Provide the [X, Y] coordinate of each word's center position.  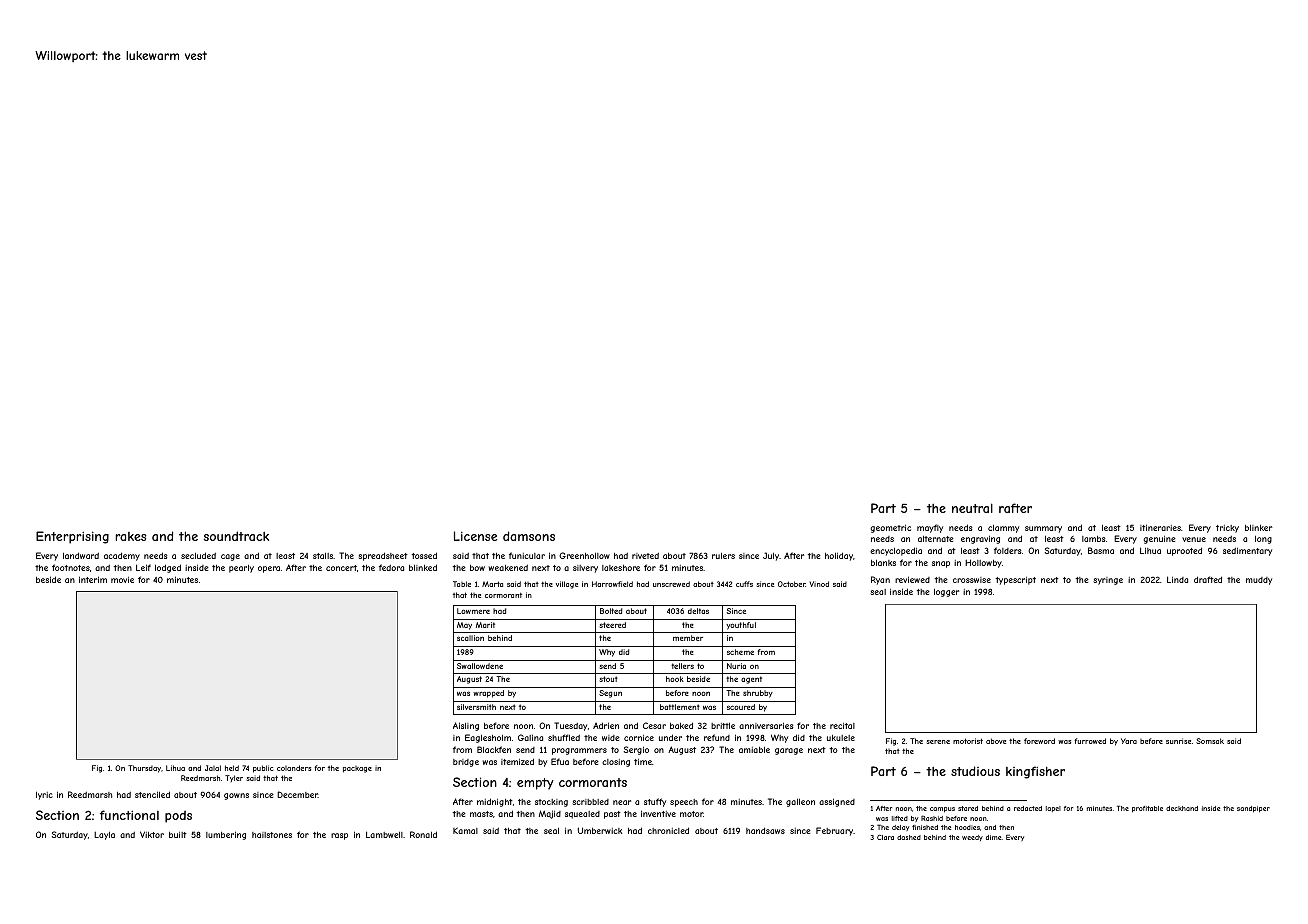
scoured [741, 707]
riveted [645, 556]
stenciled [152, 794]
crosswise [972, 580]
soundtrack [236, 536]
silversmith [476, 707]
